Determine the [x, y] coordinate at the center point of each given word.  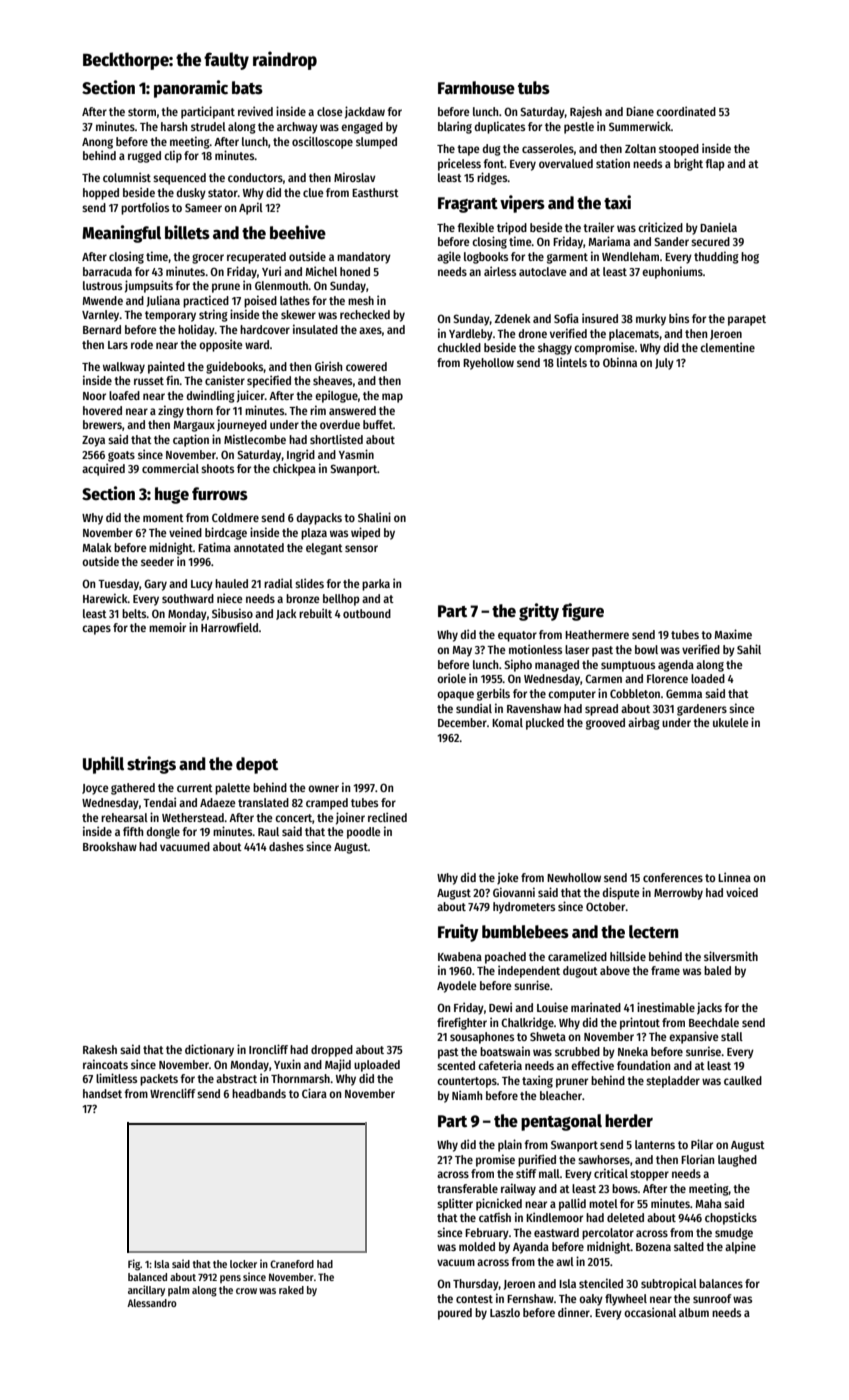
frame [665, 970]
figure [583, 612]
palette [232, 789]
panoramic [191, 89]
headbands [259, 1093]
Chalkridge [527, 1023]
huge [172, 495]
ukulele [731, 722]
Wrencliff [173, 1093]
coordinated [686, 111]
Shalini [374, 517]
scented [456, 1065]
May [462, 651]
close [330, 111]
